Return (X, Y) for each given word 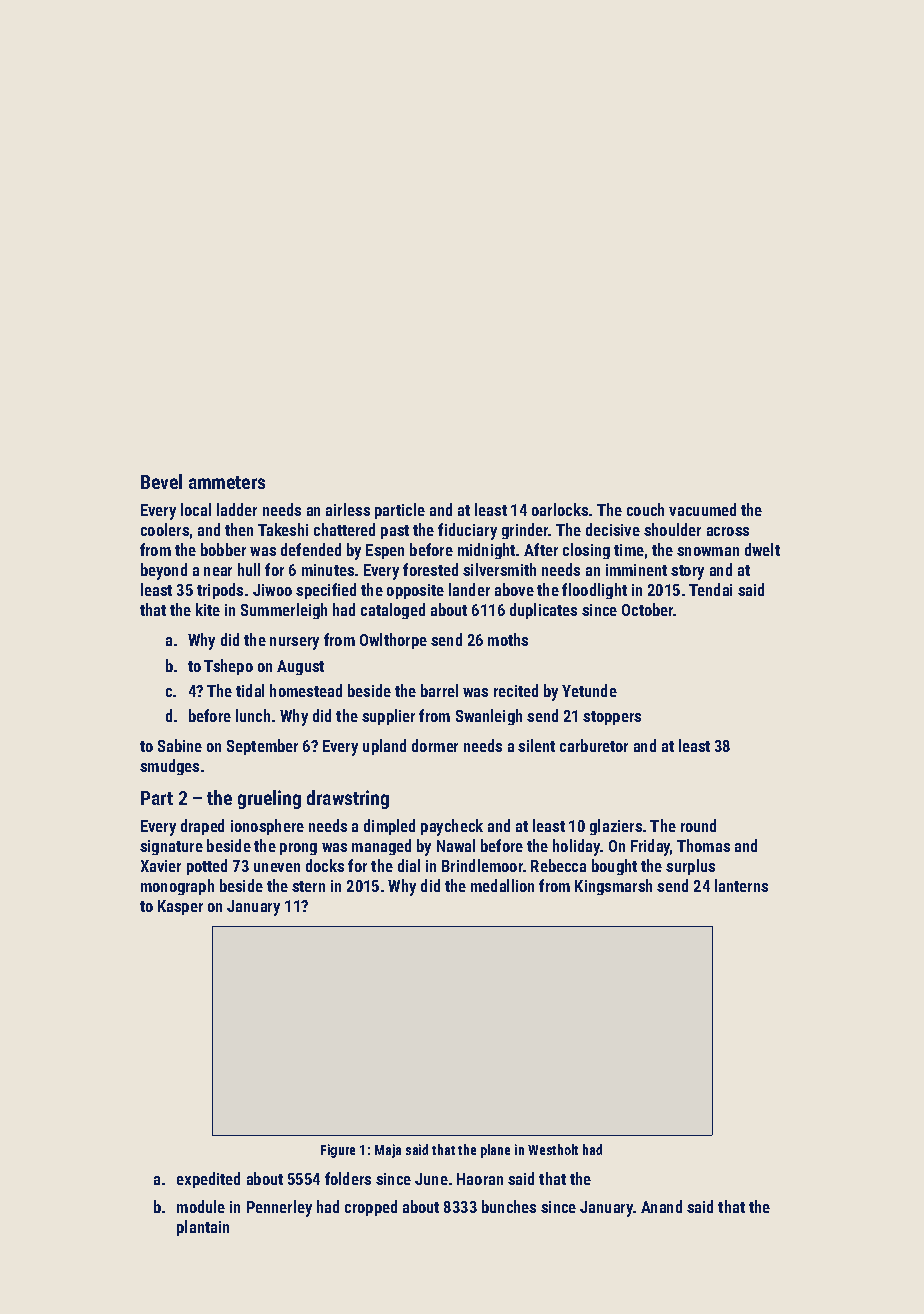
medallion (502, 885)
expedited (208, 1180)
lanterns (741, 885)
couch (645, 509)
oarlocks (560, 509)
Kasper (180, 907)
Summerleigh (284, 611)
